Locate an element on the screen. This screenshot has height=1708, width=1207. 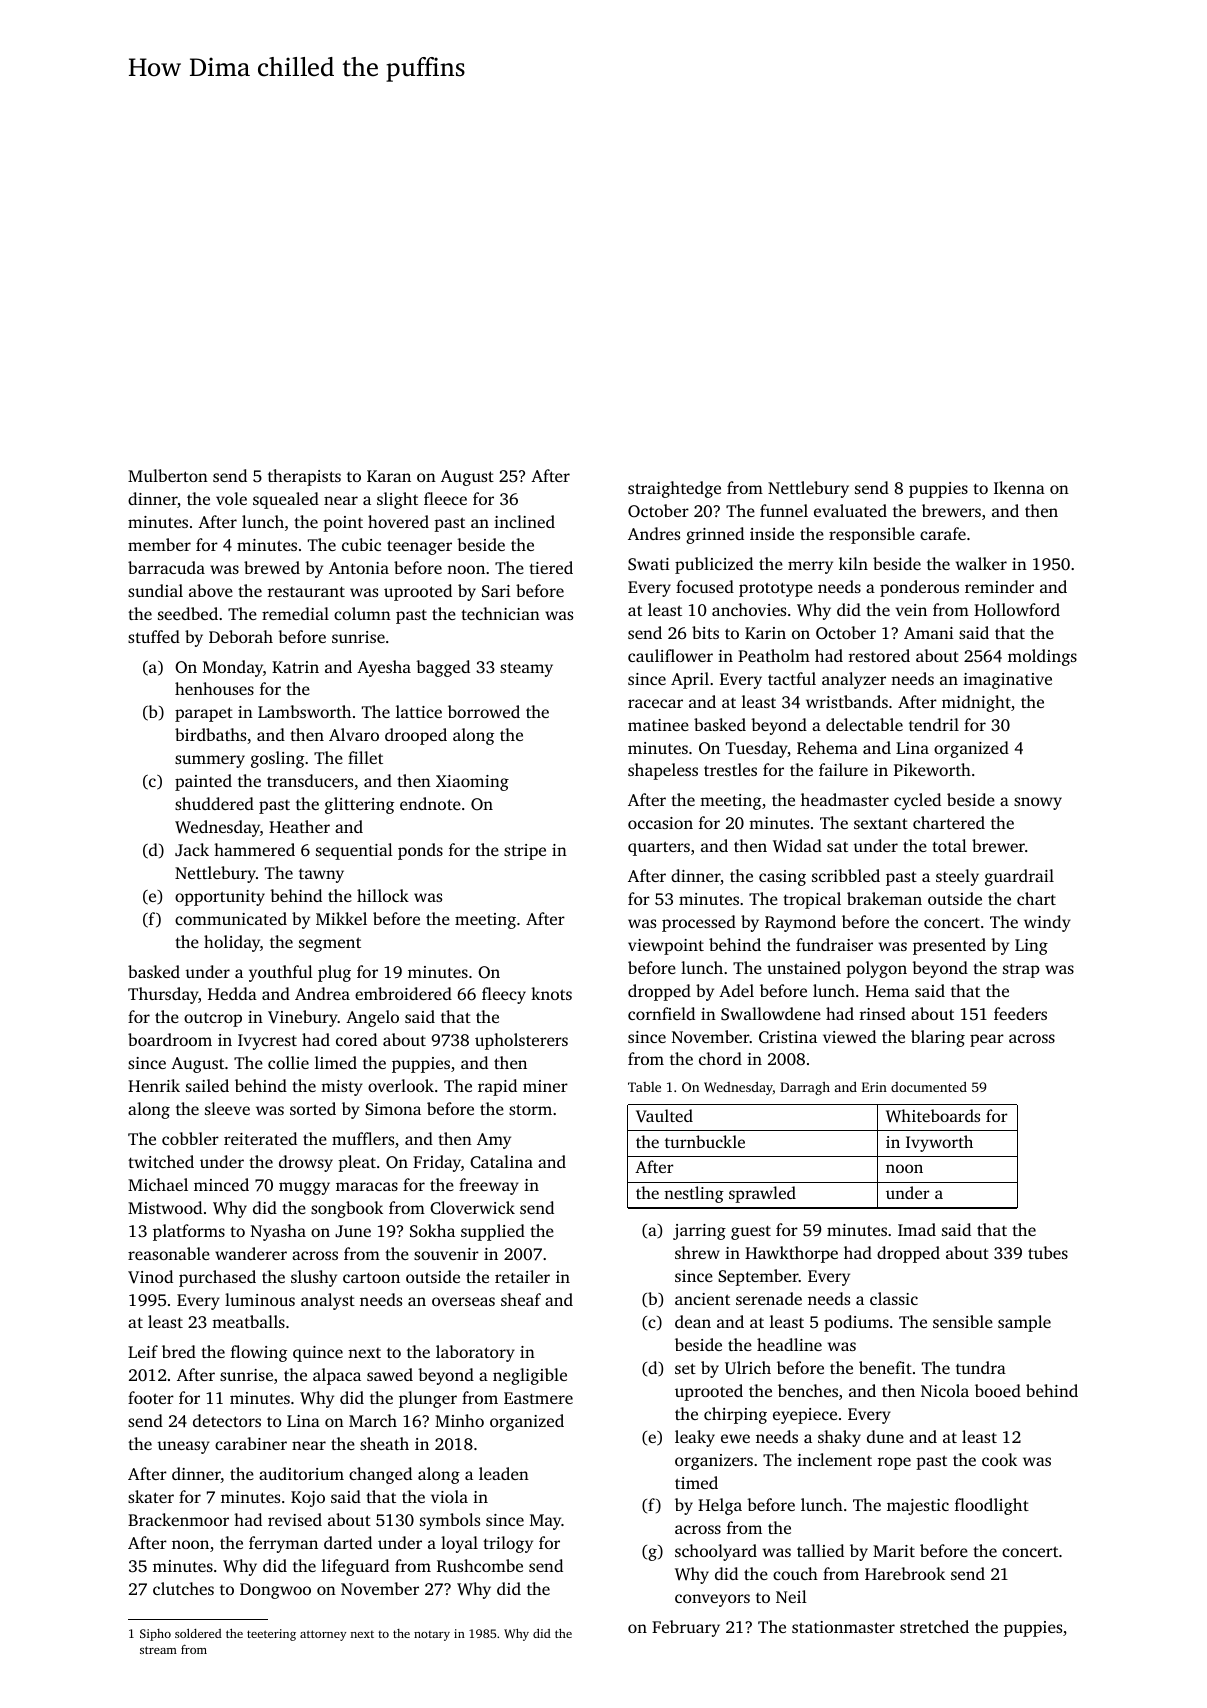
straightedge is located at coordinates (674, 489).
